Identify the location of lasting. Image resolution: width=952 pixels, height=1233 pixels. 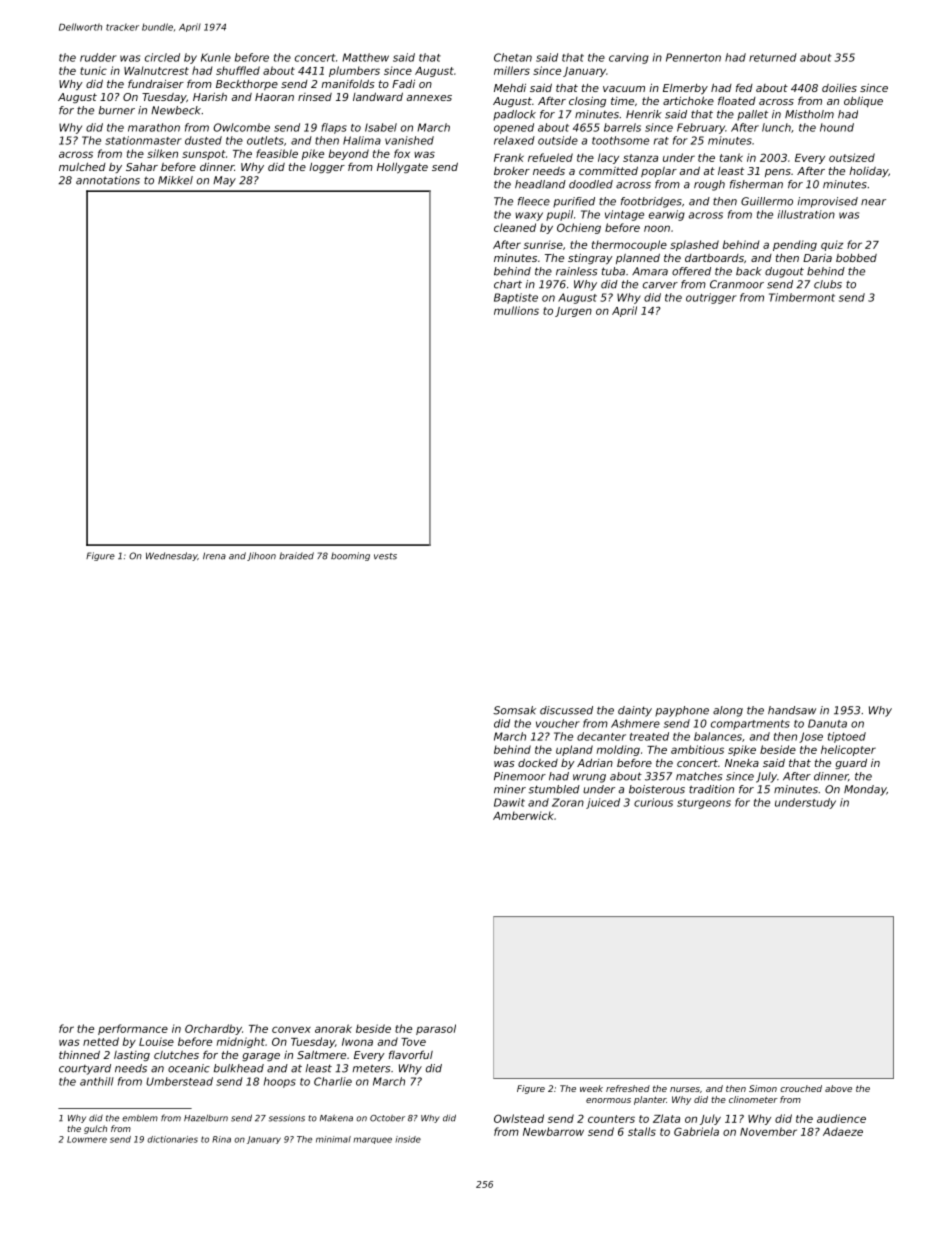
(132, 1056).
